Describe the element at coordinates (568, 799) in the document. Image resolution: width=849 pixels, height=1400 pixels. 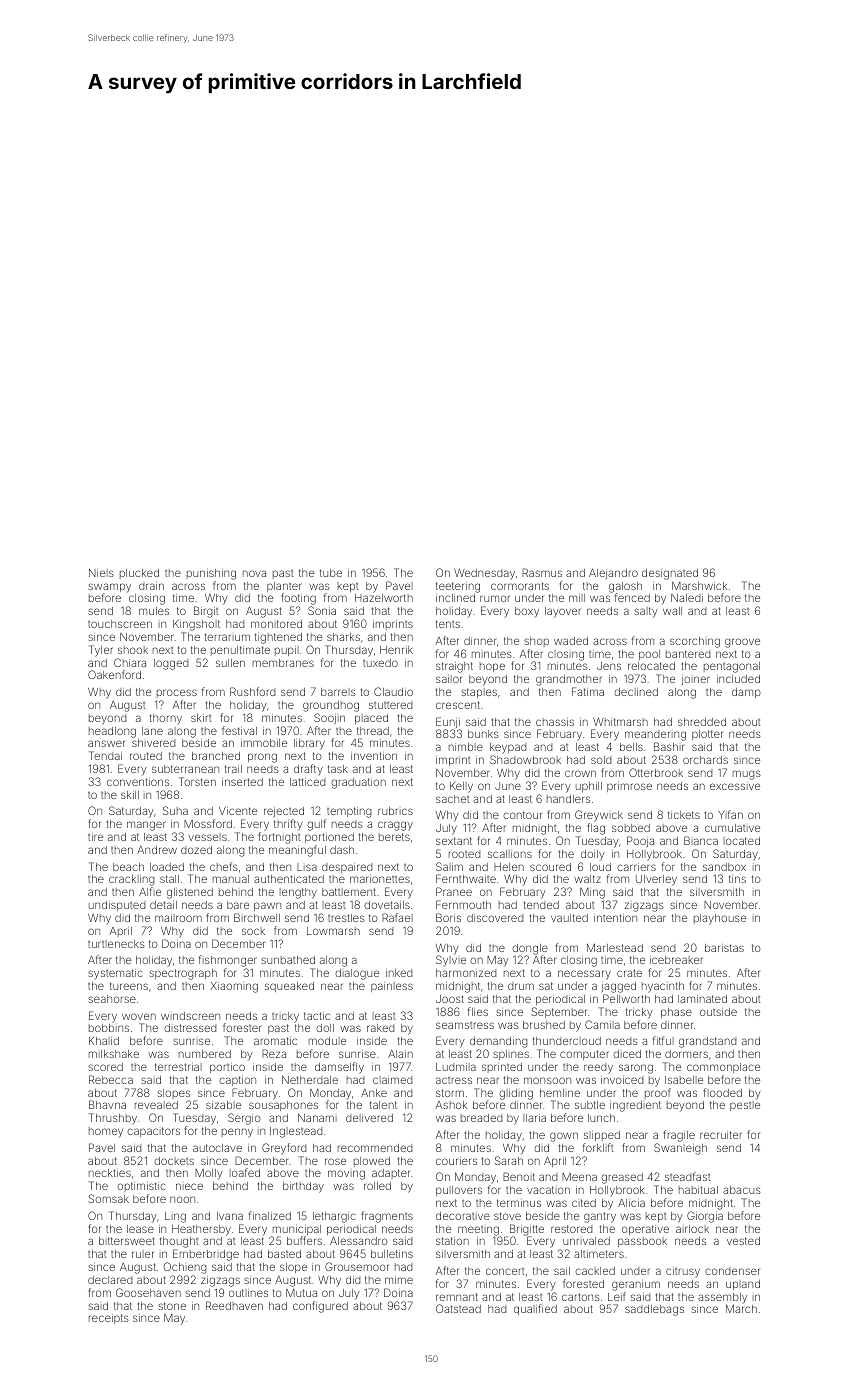
I see `handlers` at that location.
